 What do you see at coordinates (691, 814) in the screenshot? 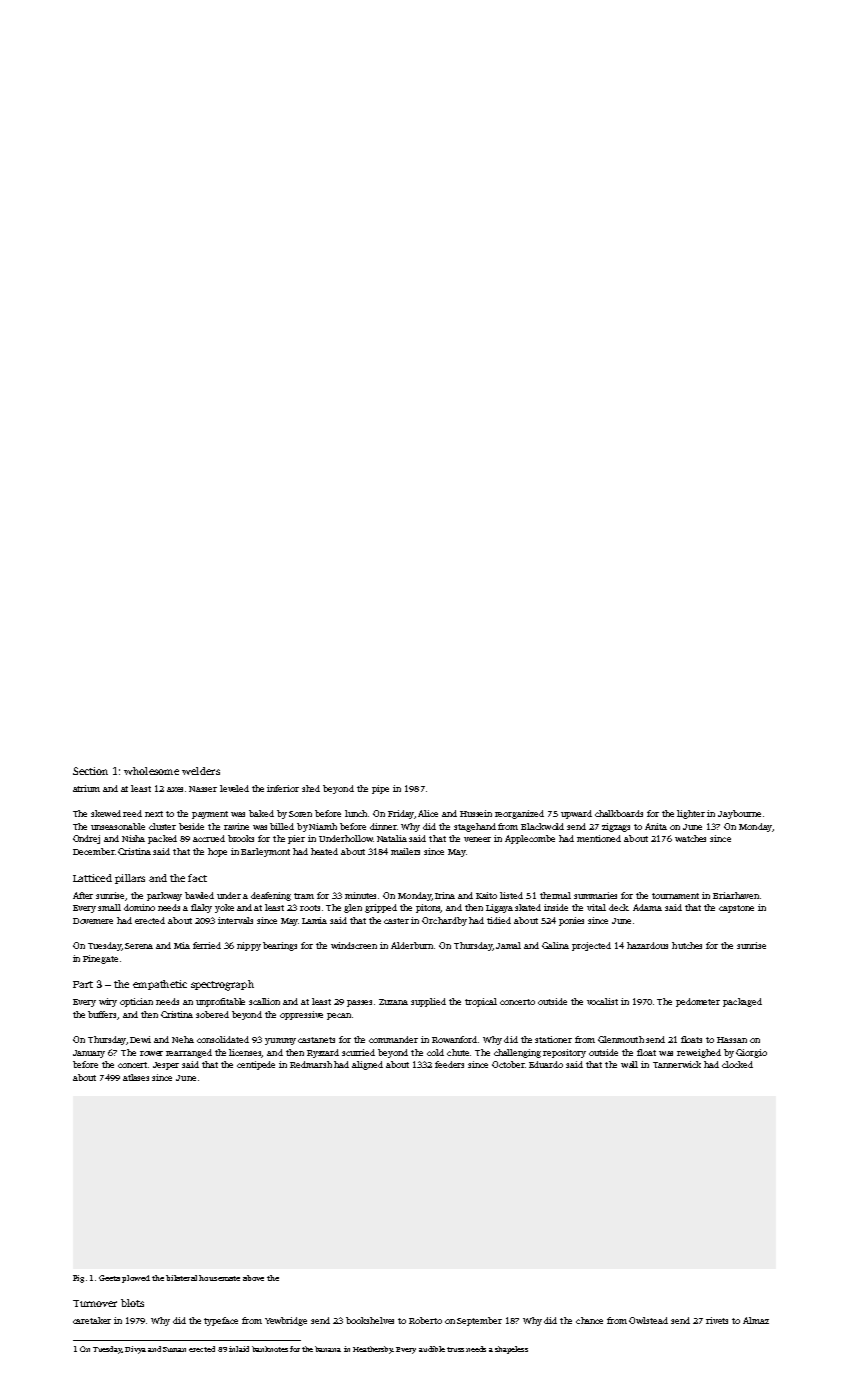
I see `lighter` at bounding box center [691, 814].
